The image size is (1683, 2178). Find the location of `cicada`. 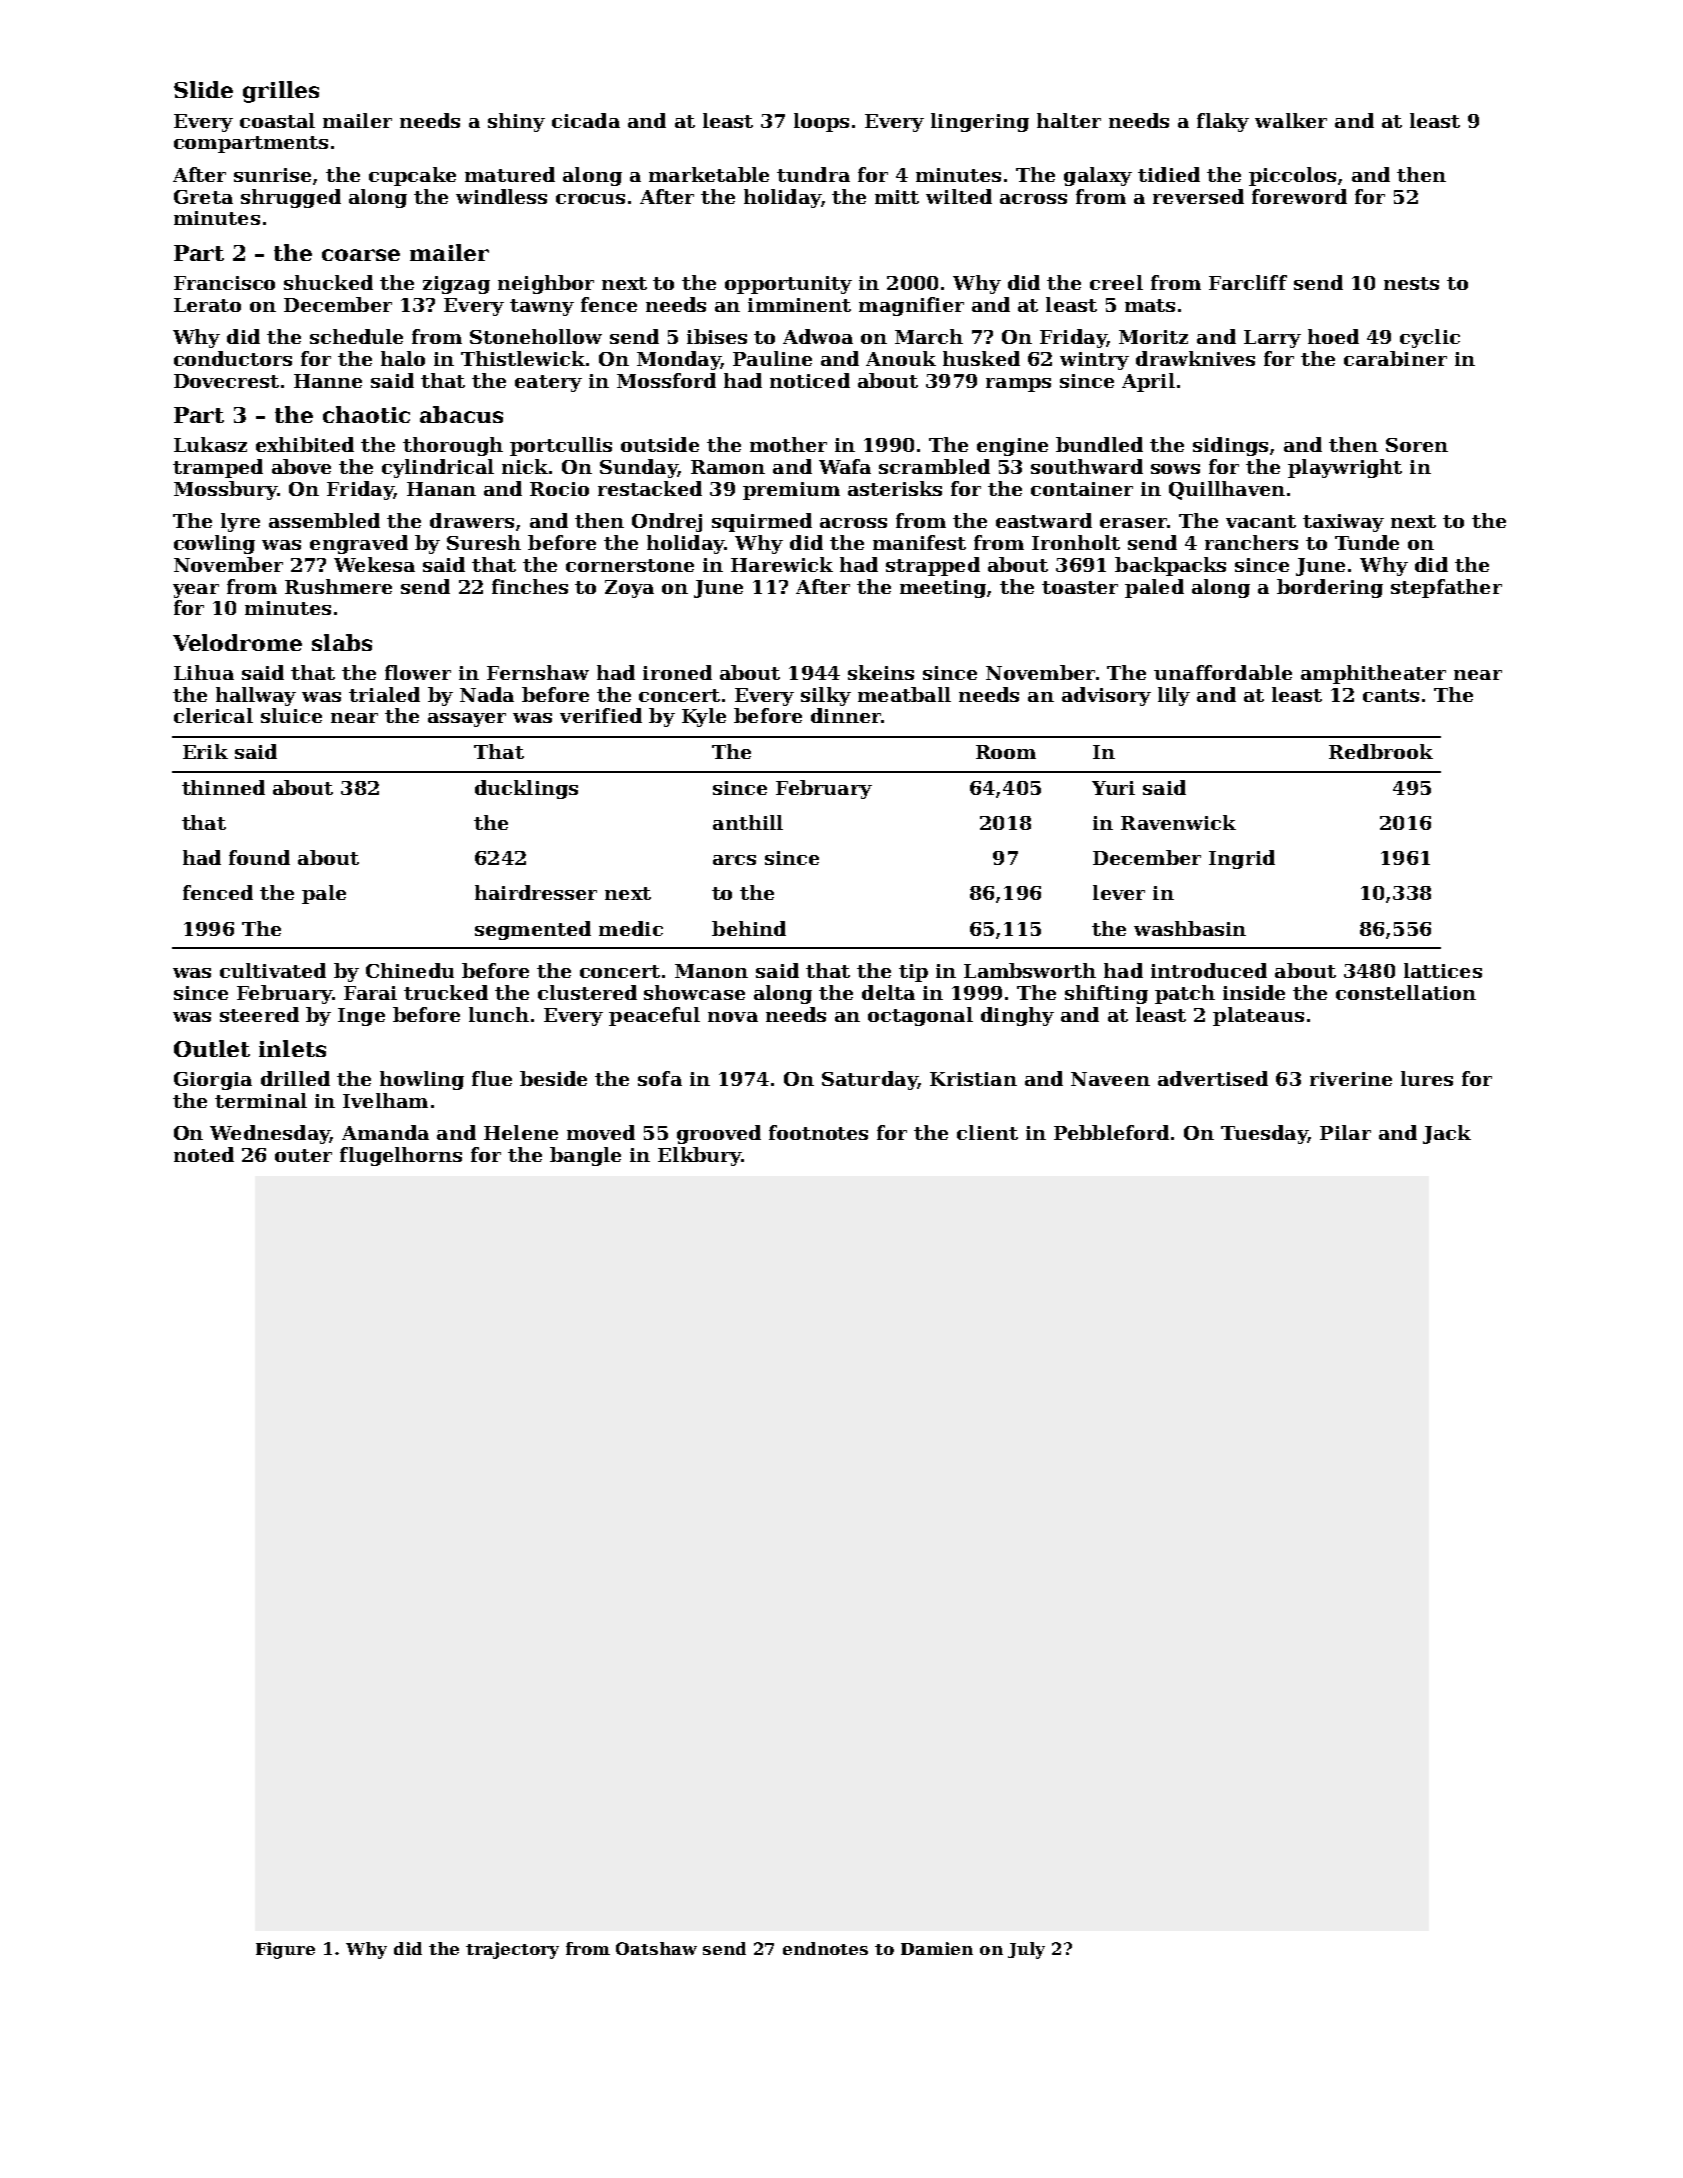

cicada is located at coordinates (586, 120).
